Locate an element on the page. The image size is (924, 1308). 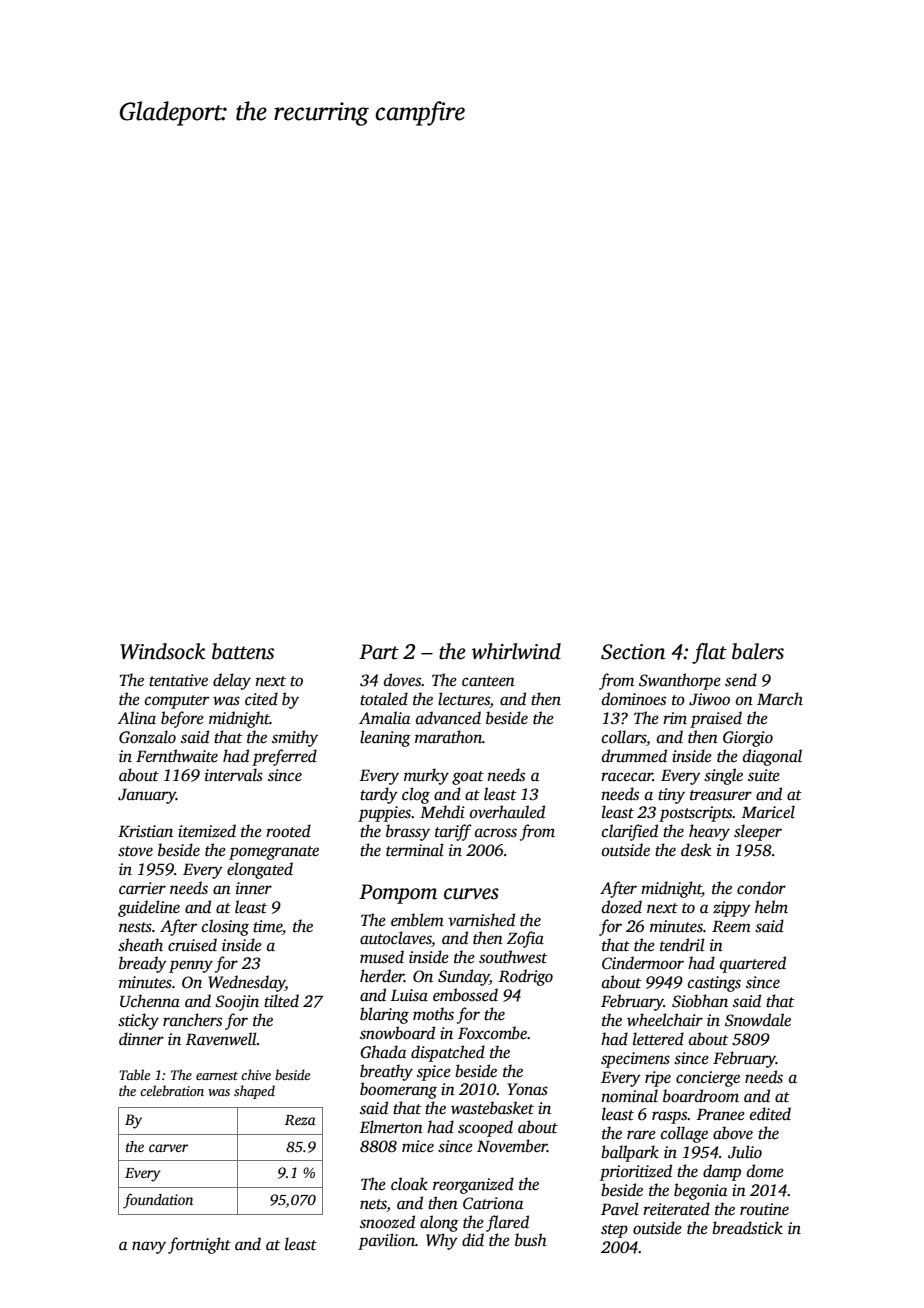
fortnight is located at coordinates (199, 1245).
